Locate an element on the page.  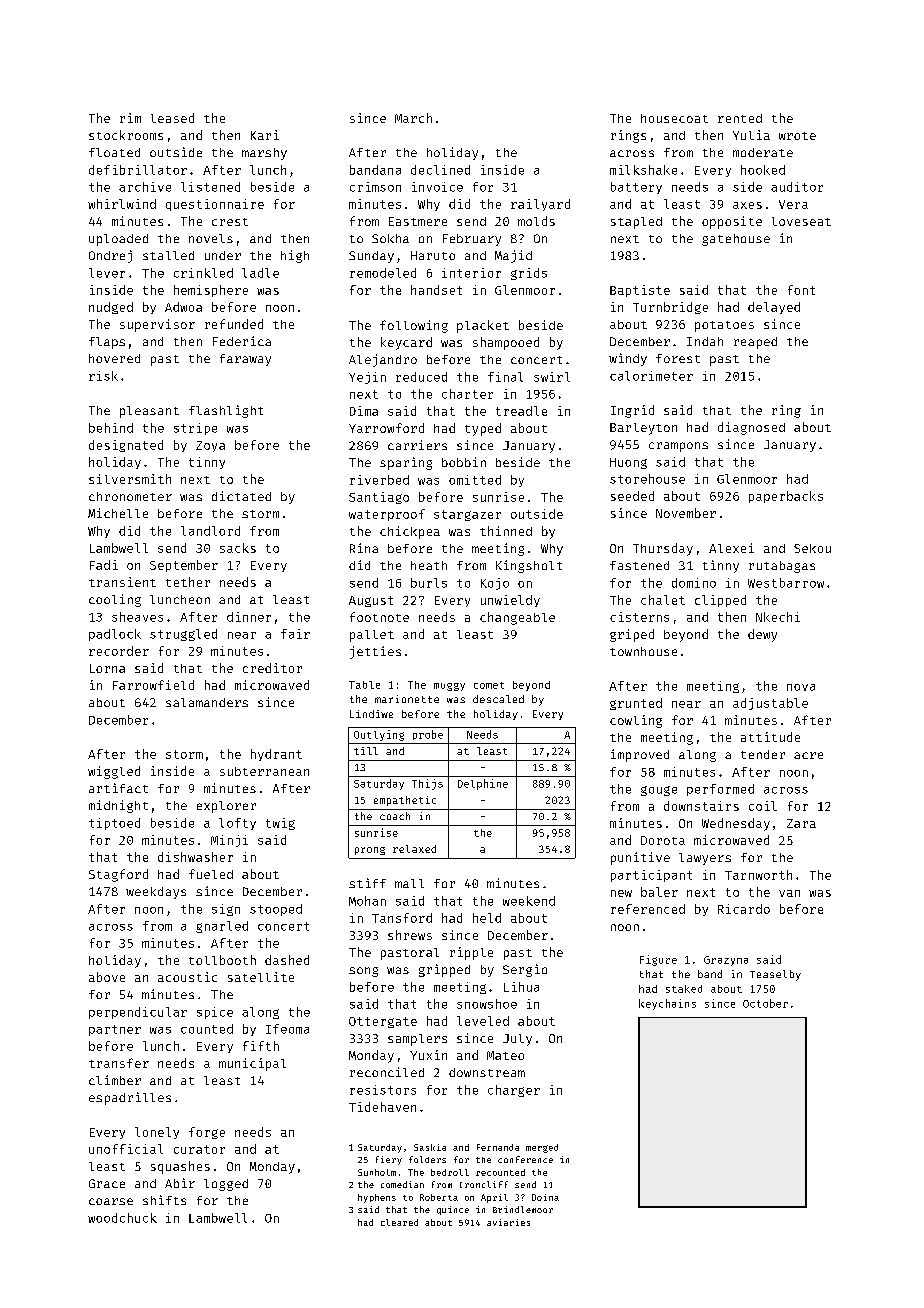
transfer is located at coordinates (119, 1063).
